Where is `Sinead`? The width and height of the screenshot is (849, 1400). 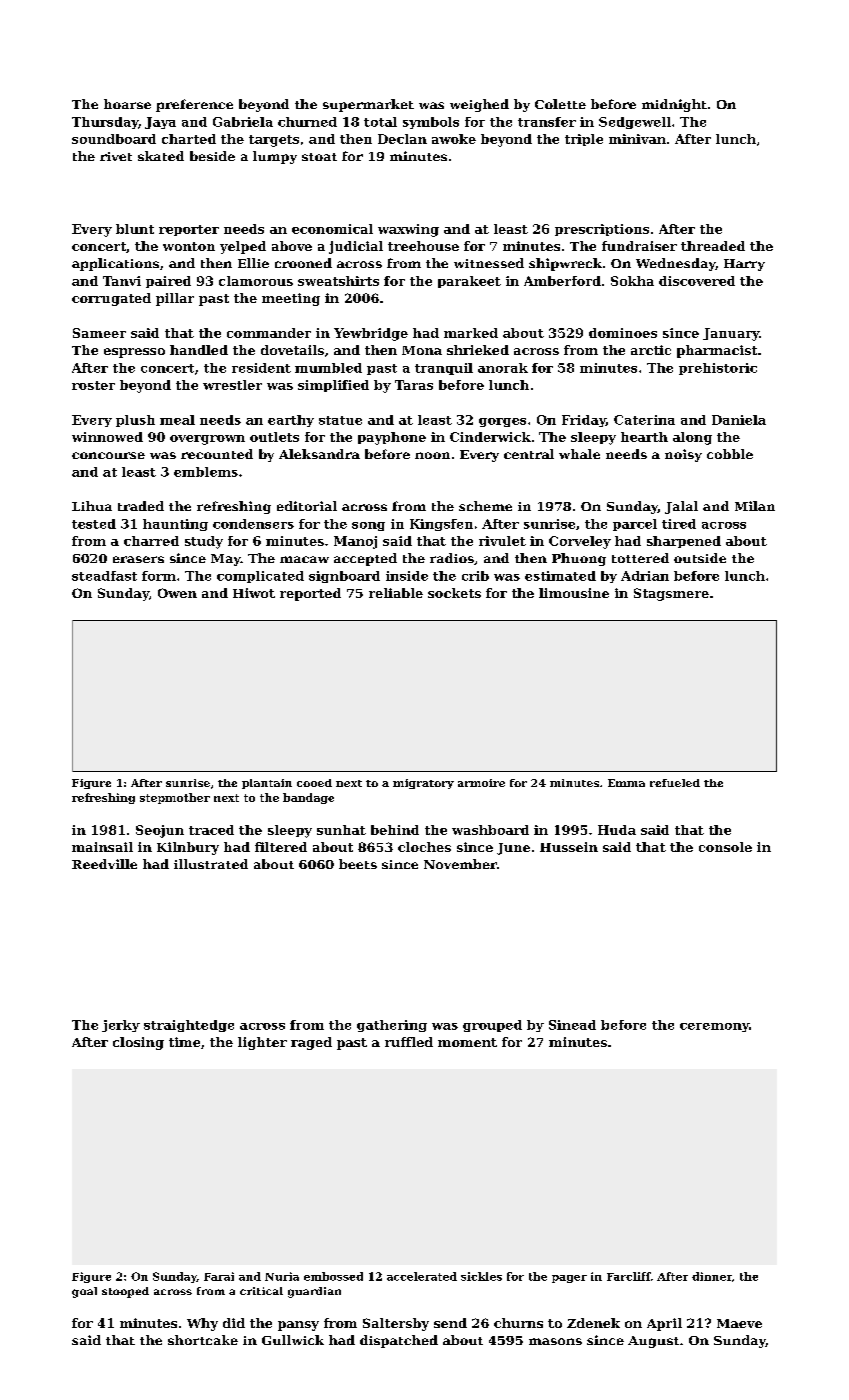 Sinead is located at coordinates (572, 1025).
